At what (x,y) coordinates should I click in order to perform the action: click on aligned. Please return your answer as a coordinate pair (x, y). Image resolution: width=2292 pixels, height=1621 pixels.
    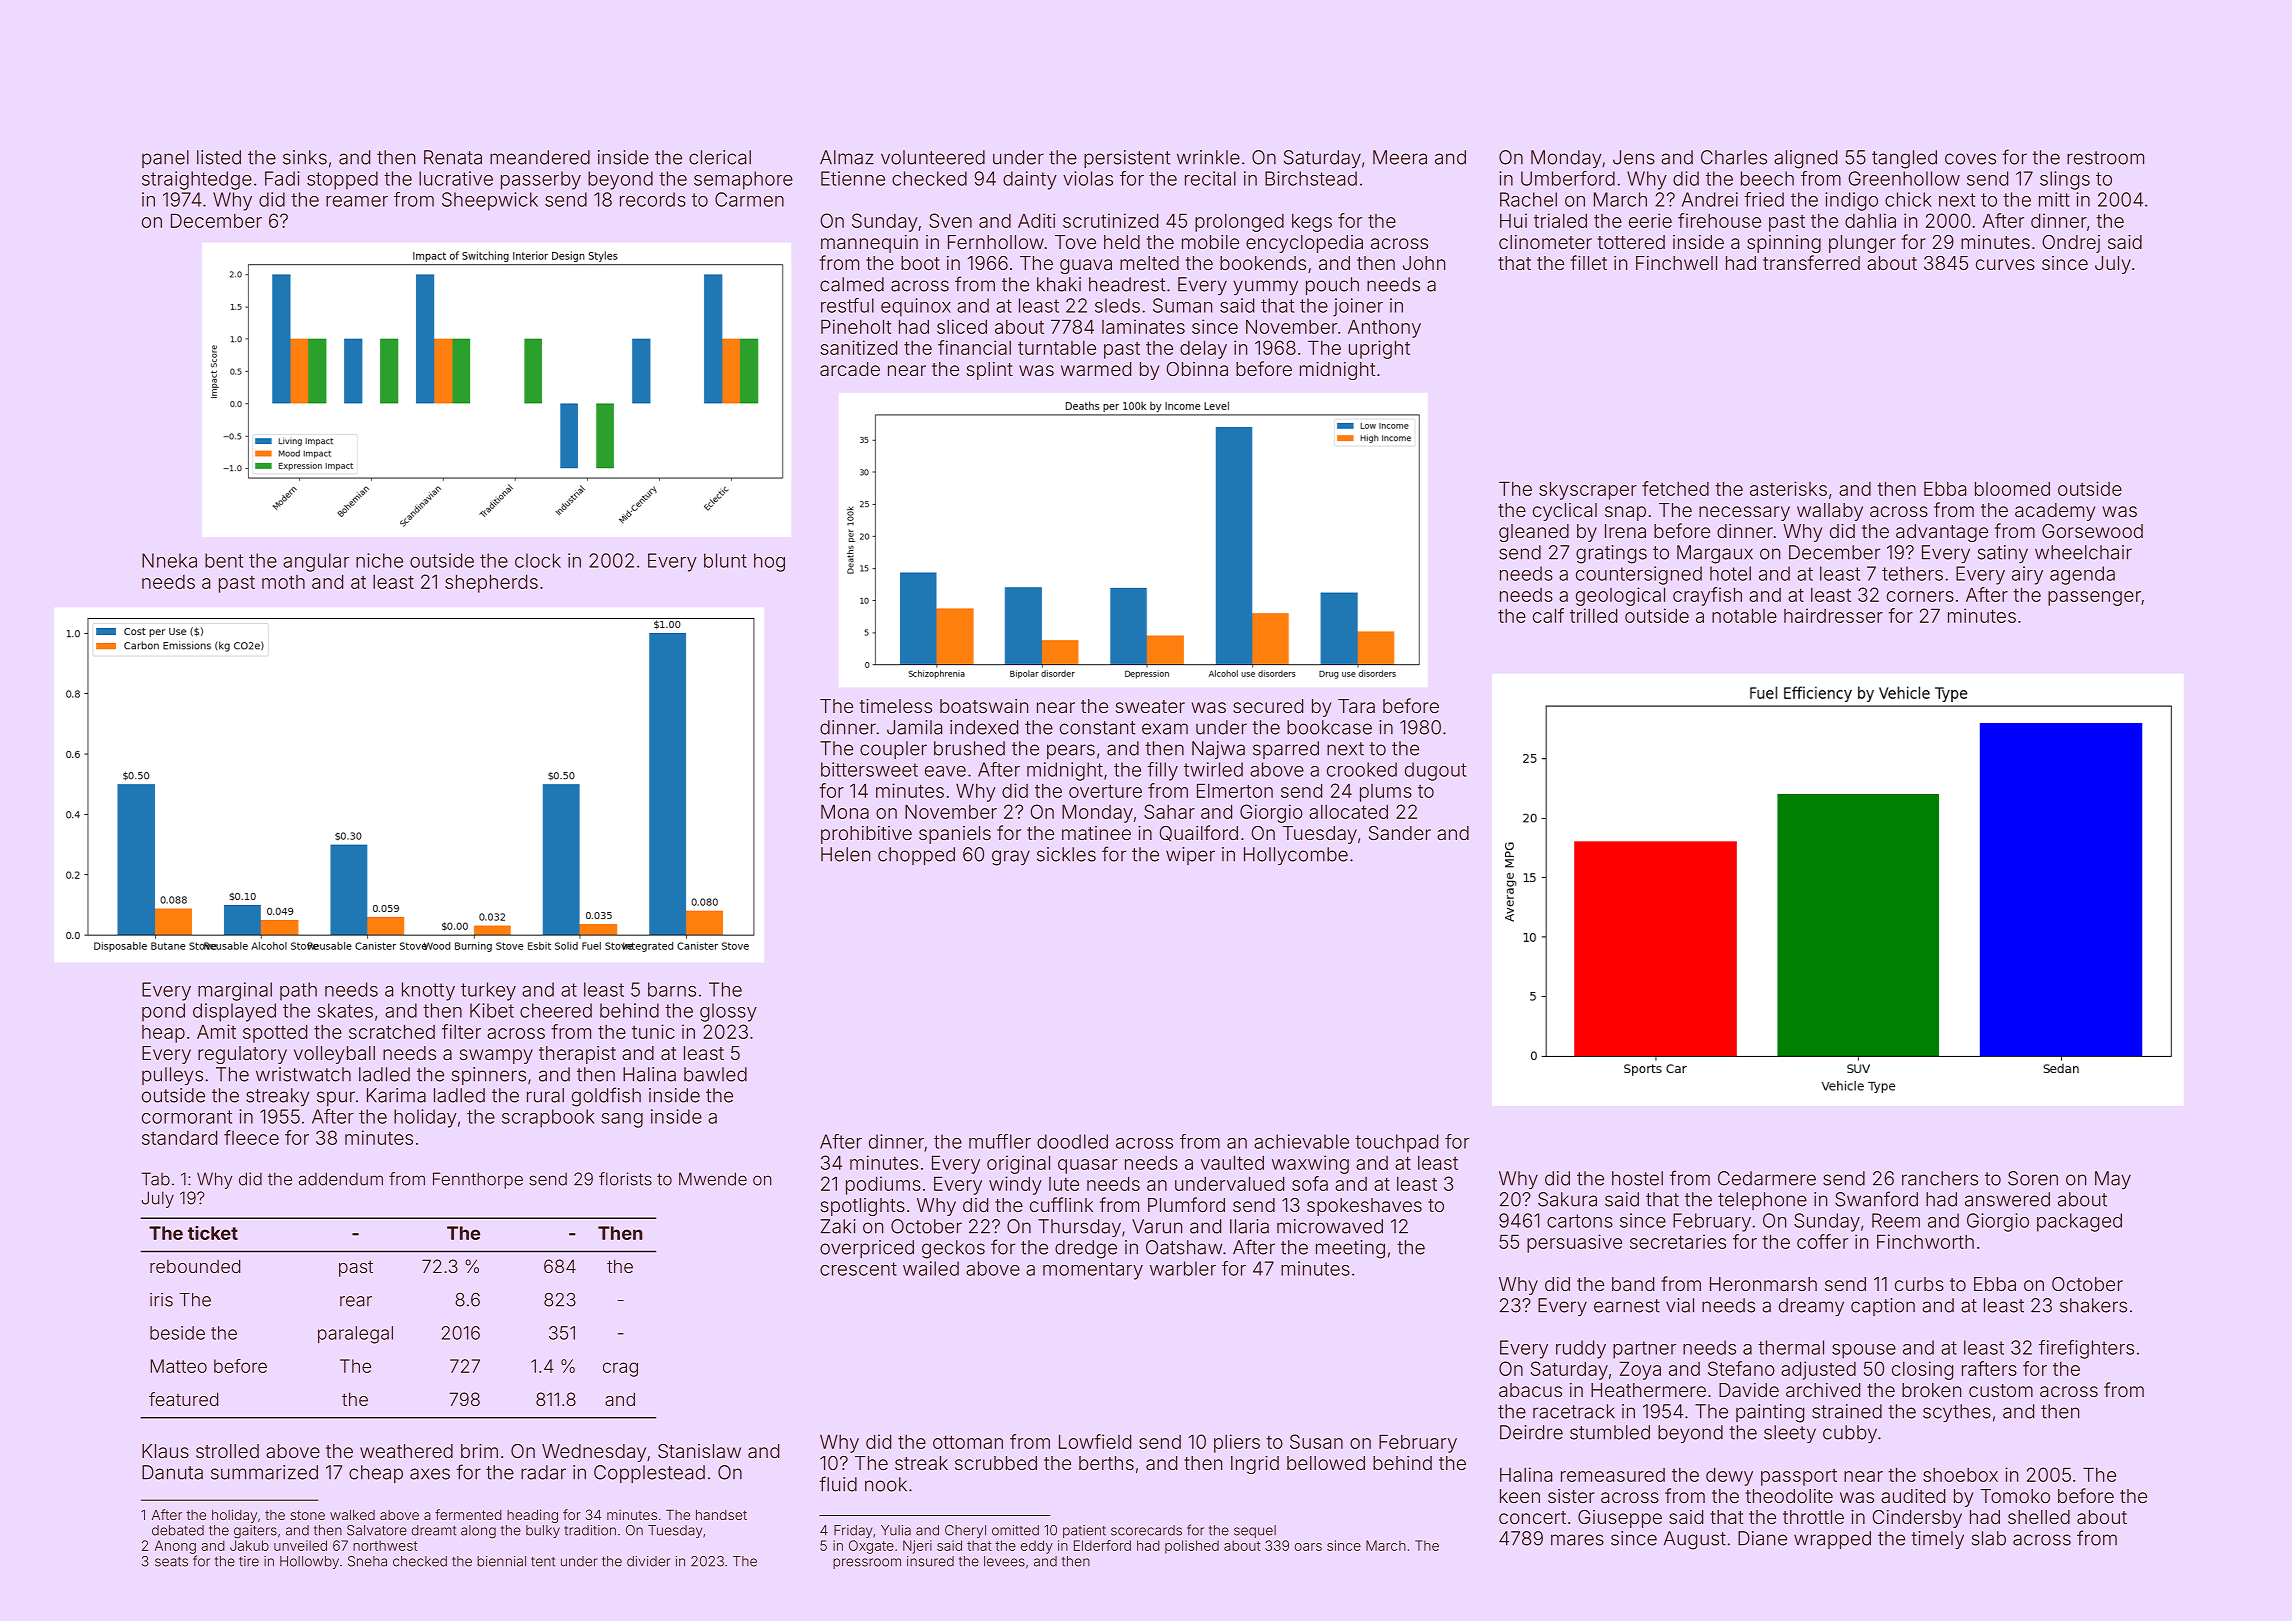
    Looking at the image, I should click on (1805, 159).
